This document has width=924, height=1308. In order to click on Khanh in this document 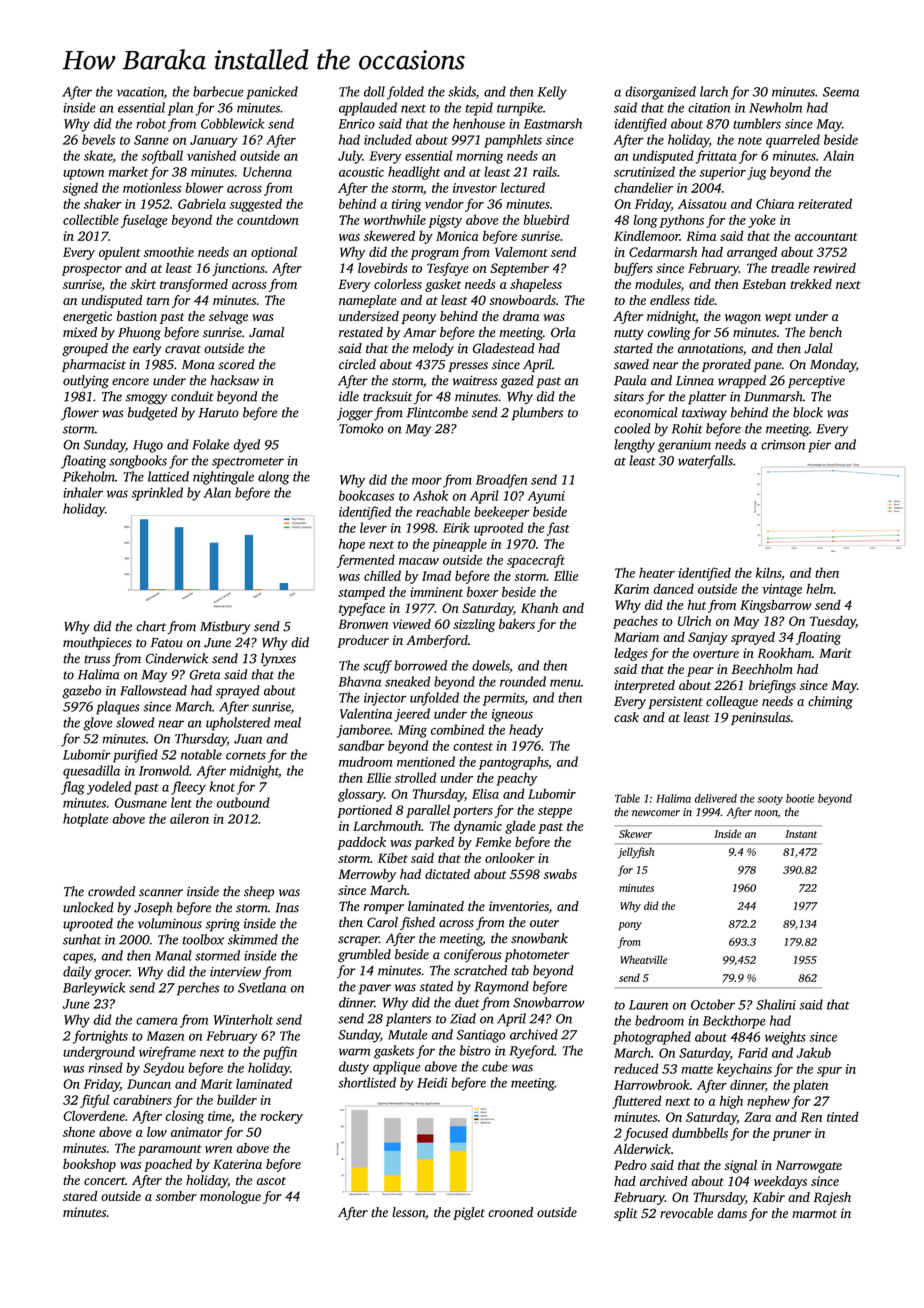, I will do `click(539, 608)`.
